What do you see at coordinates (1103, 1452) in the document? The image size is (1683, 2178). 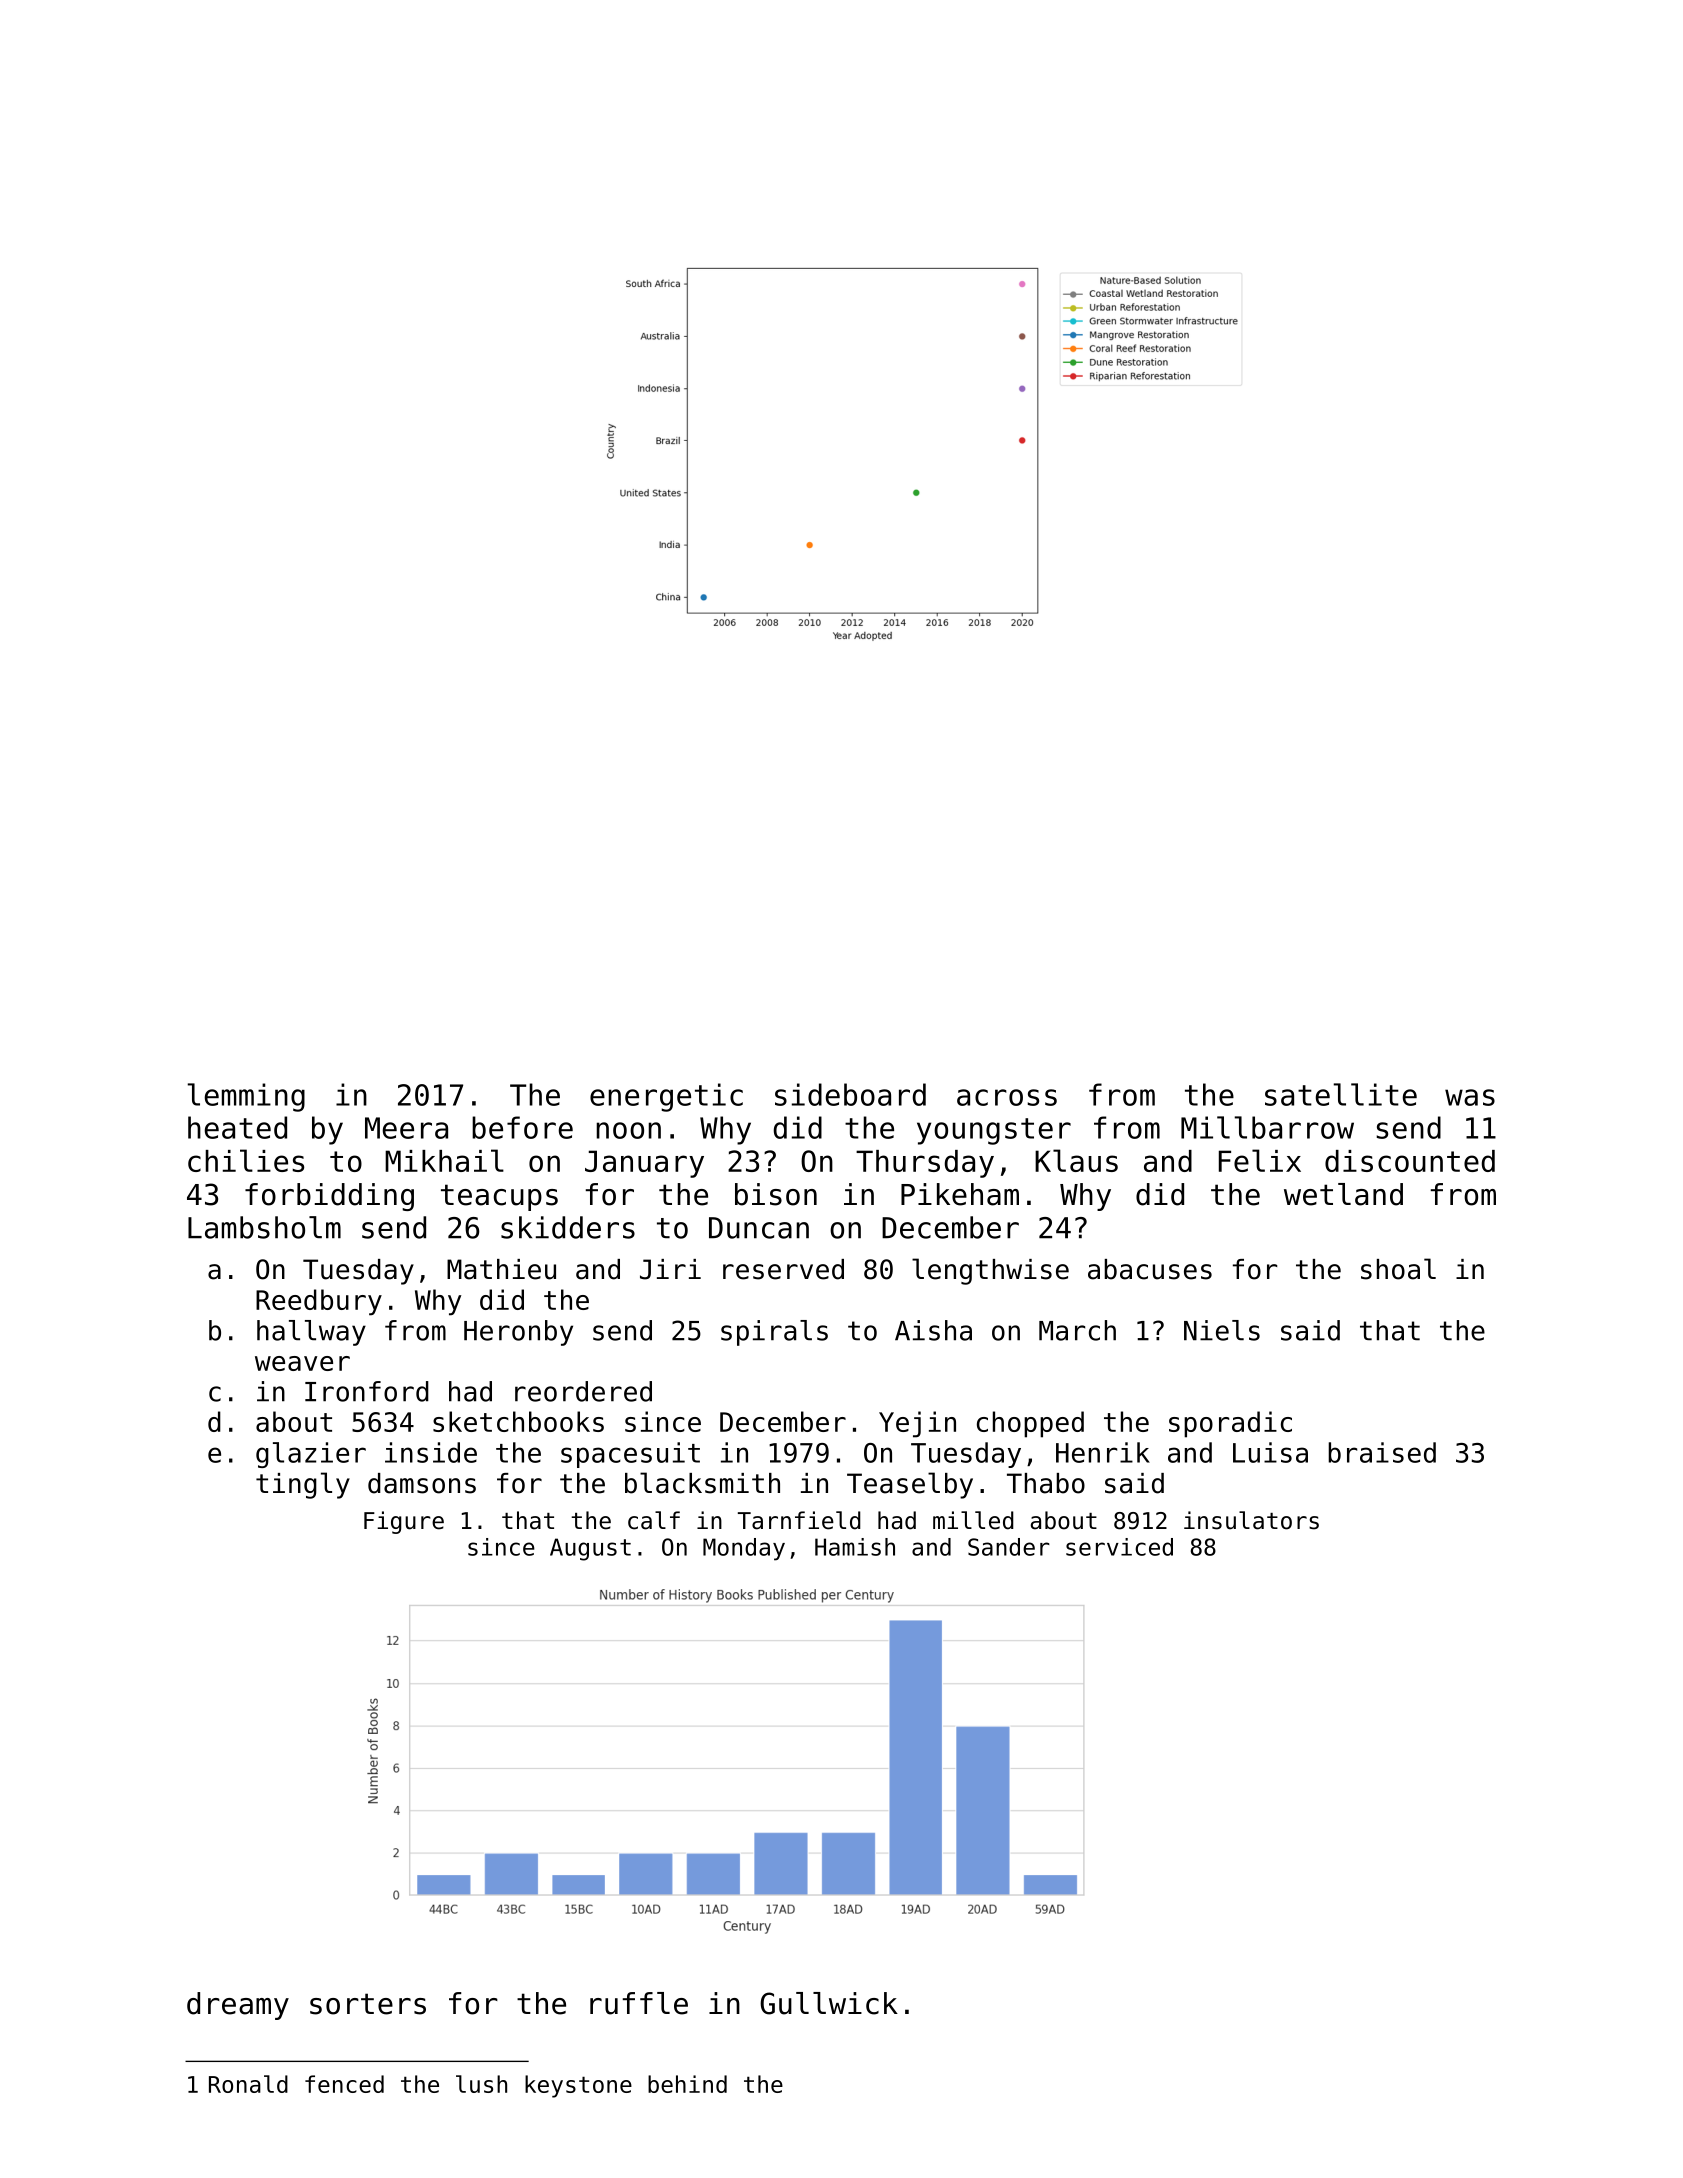 I see `Henrik` at bounding box center [1103, 1452].
